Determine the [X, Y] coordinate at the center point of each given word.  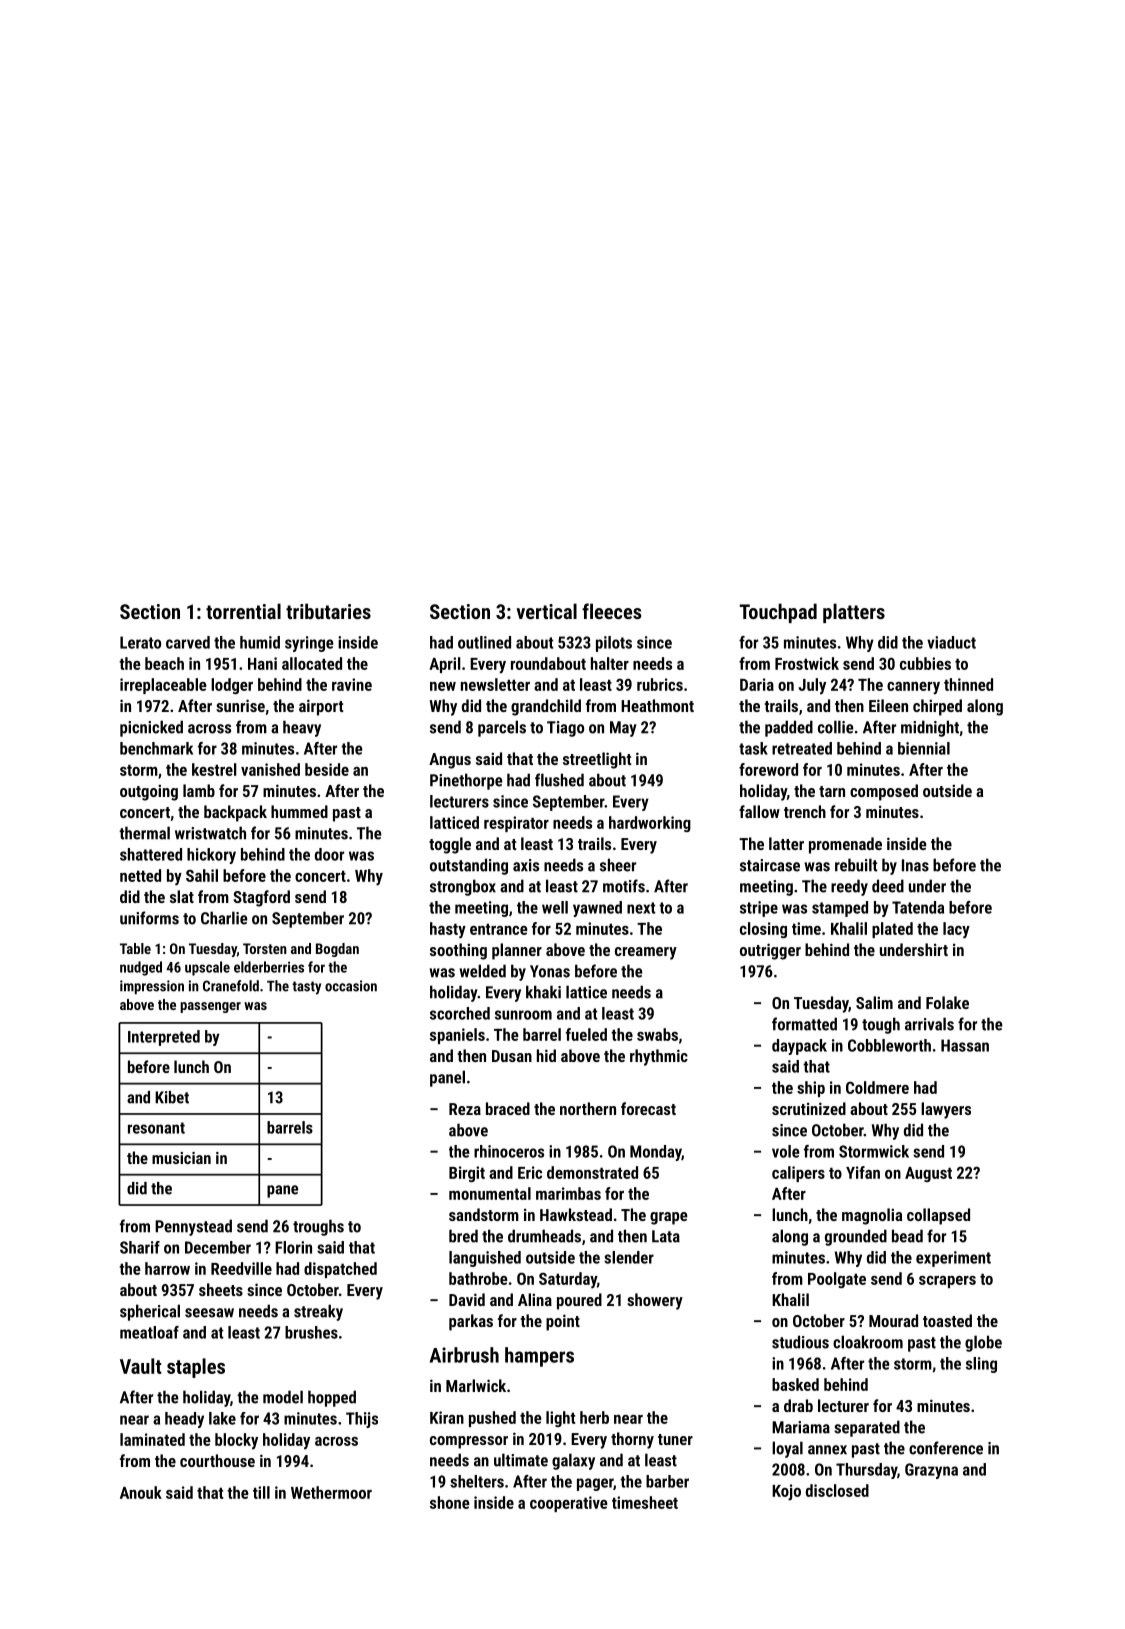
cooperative [569, 1504]
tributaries [328, 611]
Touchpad [778, 613]
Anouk [141, 1492]
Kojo [786, 1492]
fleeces [611, 611]
